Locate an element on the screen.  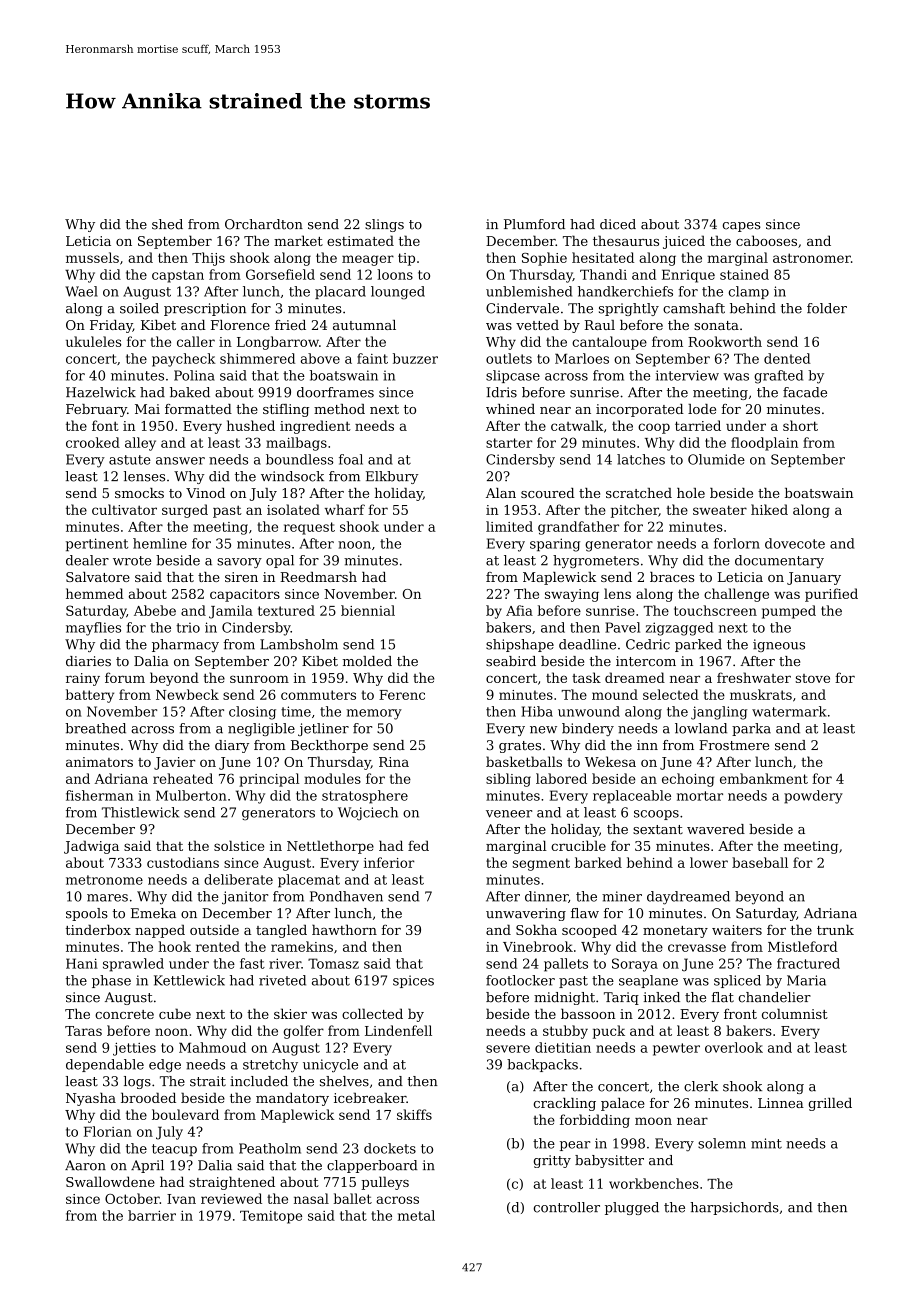
short is located at coordinates (800, 425).
